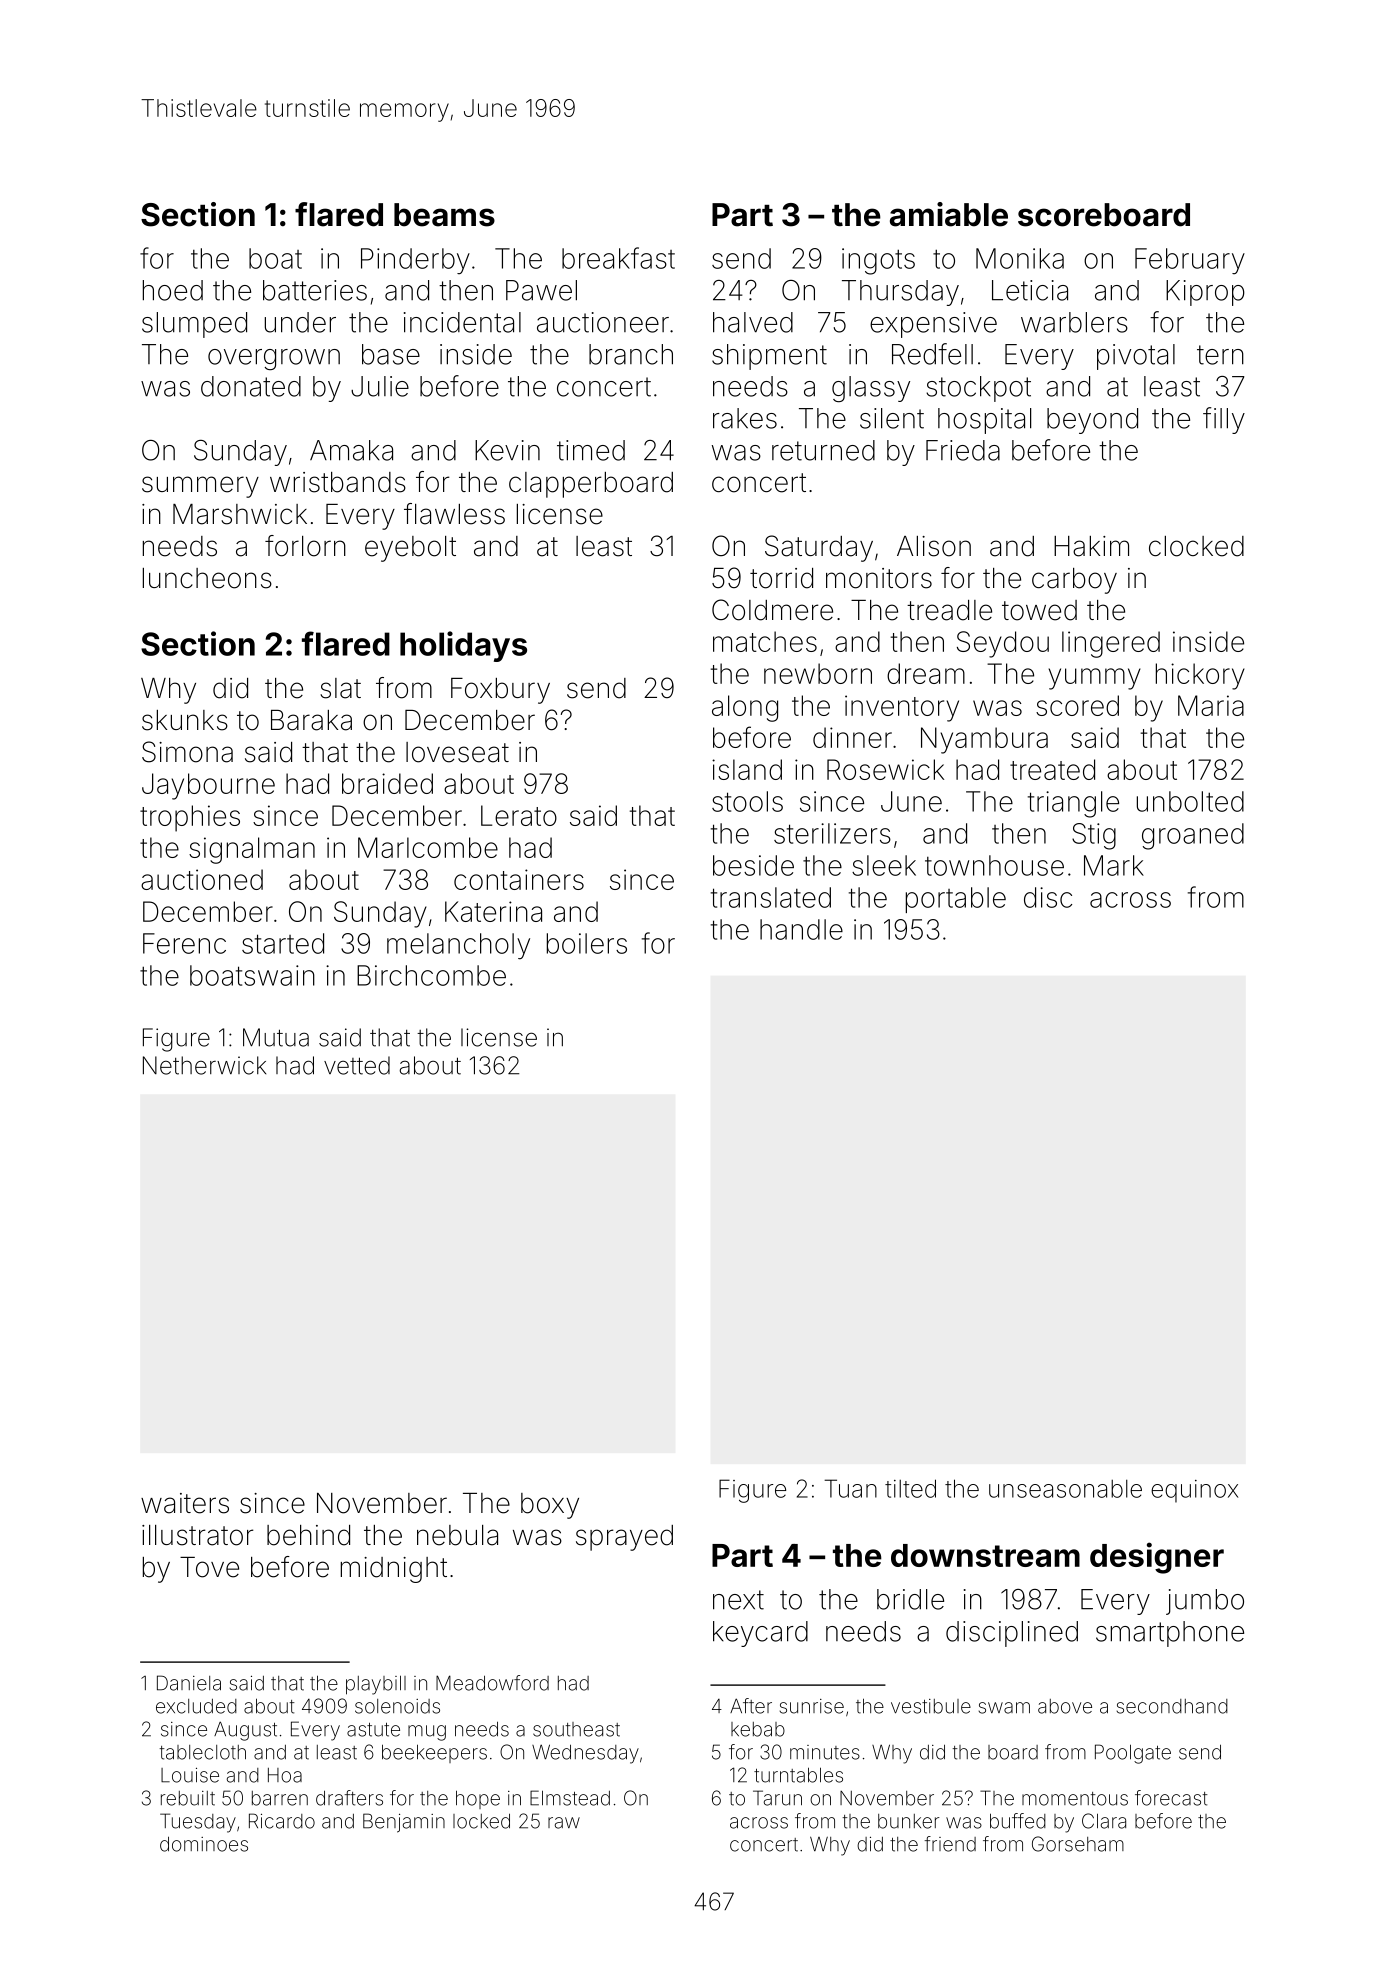 The height and width of the page is (1969, 1386). Describe the element at coordinates (1190, 261) in the page. I see `February` at that location.
